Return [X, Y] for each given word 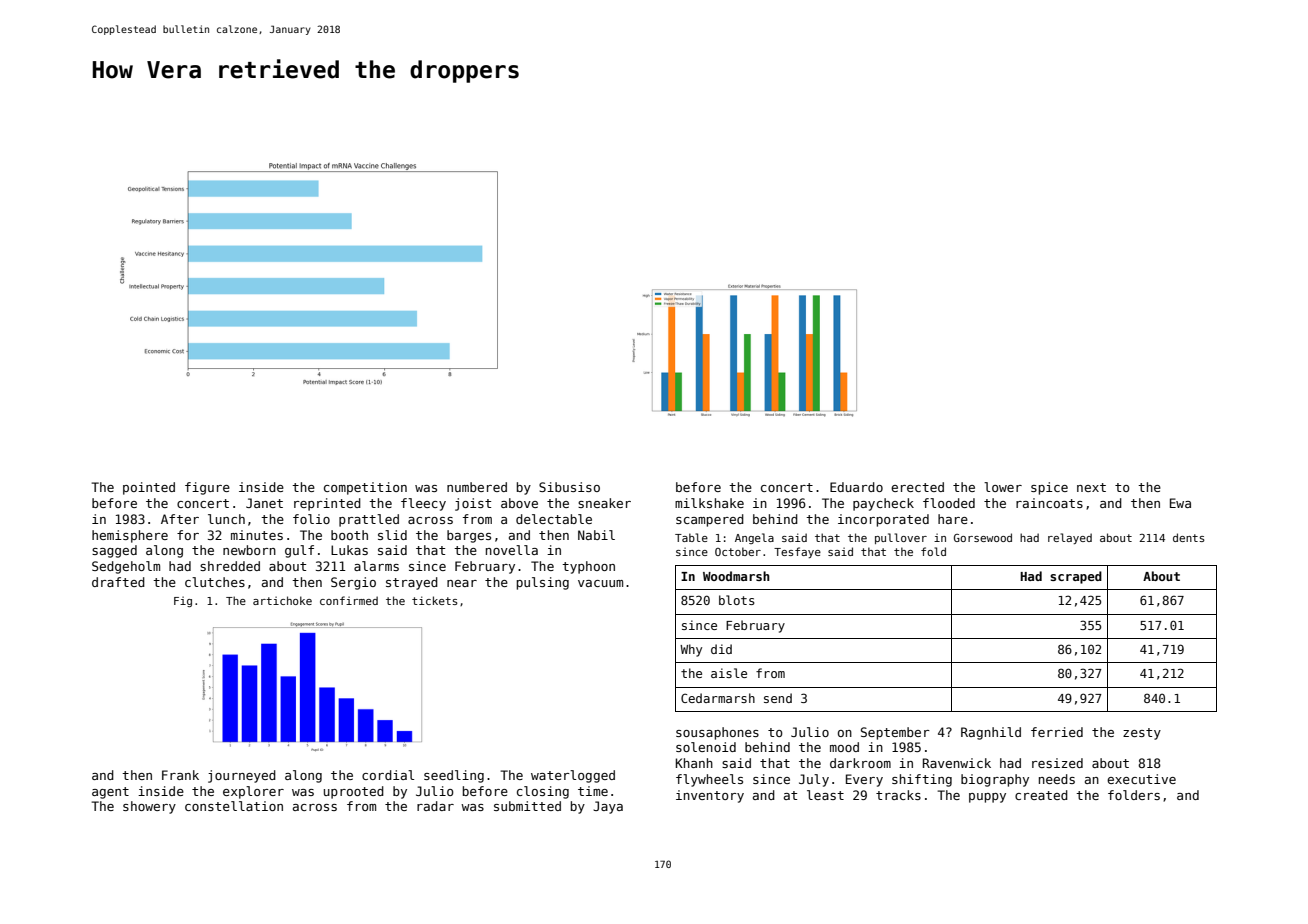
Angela [754, 538]
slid [392, 535]
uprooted [354, 792]
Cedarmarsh [718, 698]
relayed [1070, 538]
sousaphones [717, 733]
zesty [1142, 734]
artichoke [282, 600]
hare [953, 519]
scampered [710, 520]
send [778, 698]
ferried [1057, 732]
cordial [388, 775]
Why [691, 650]
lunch [226, 519]
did [721, 649]
